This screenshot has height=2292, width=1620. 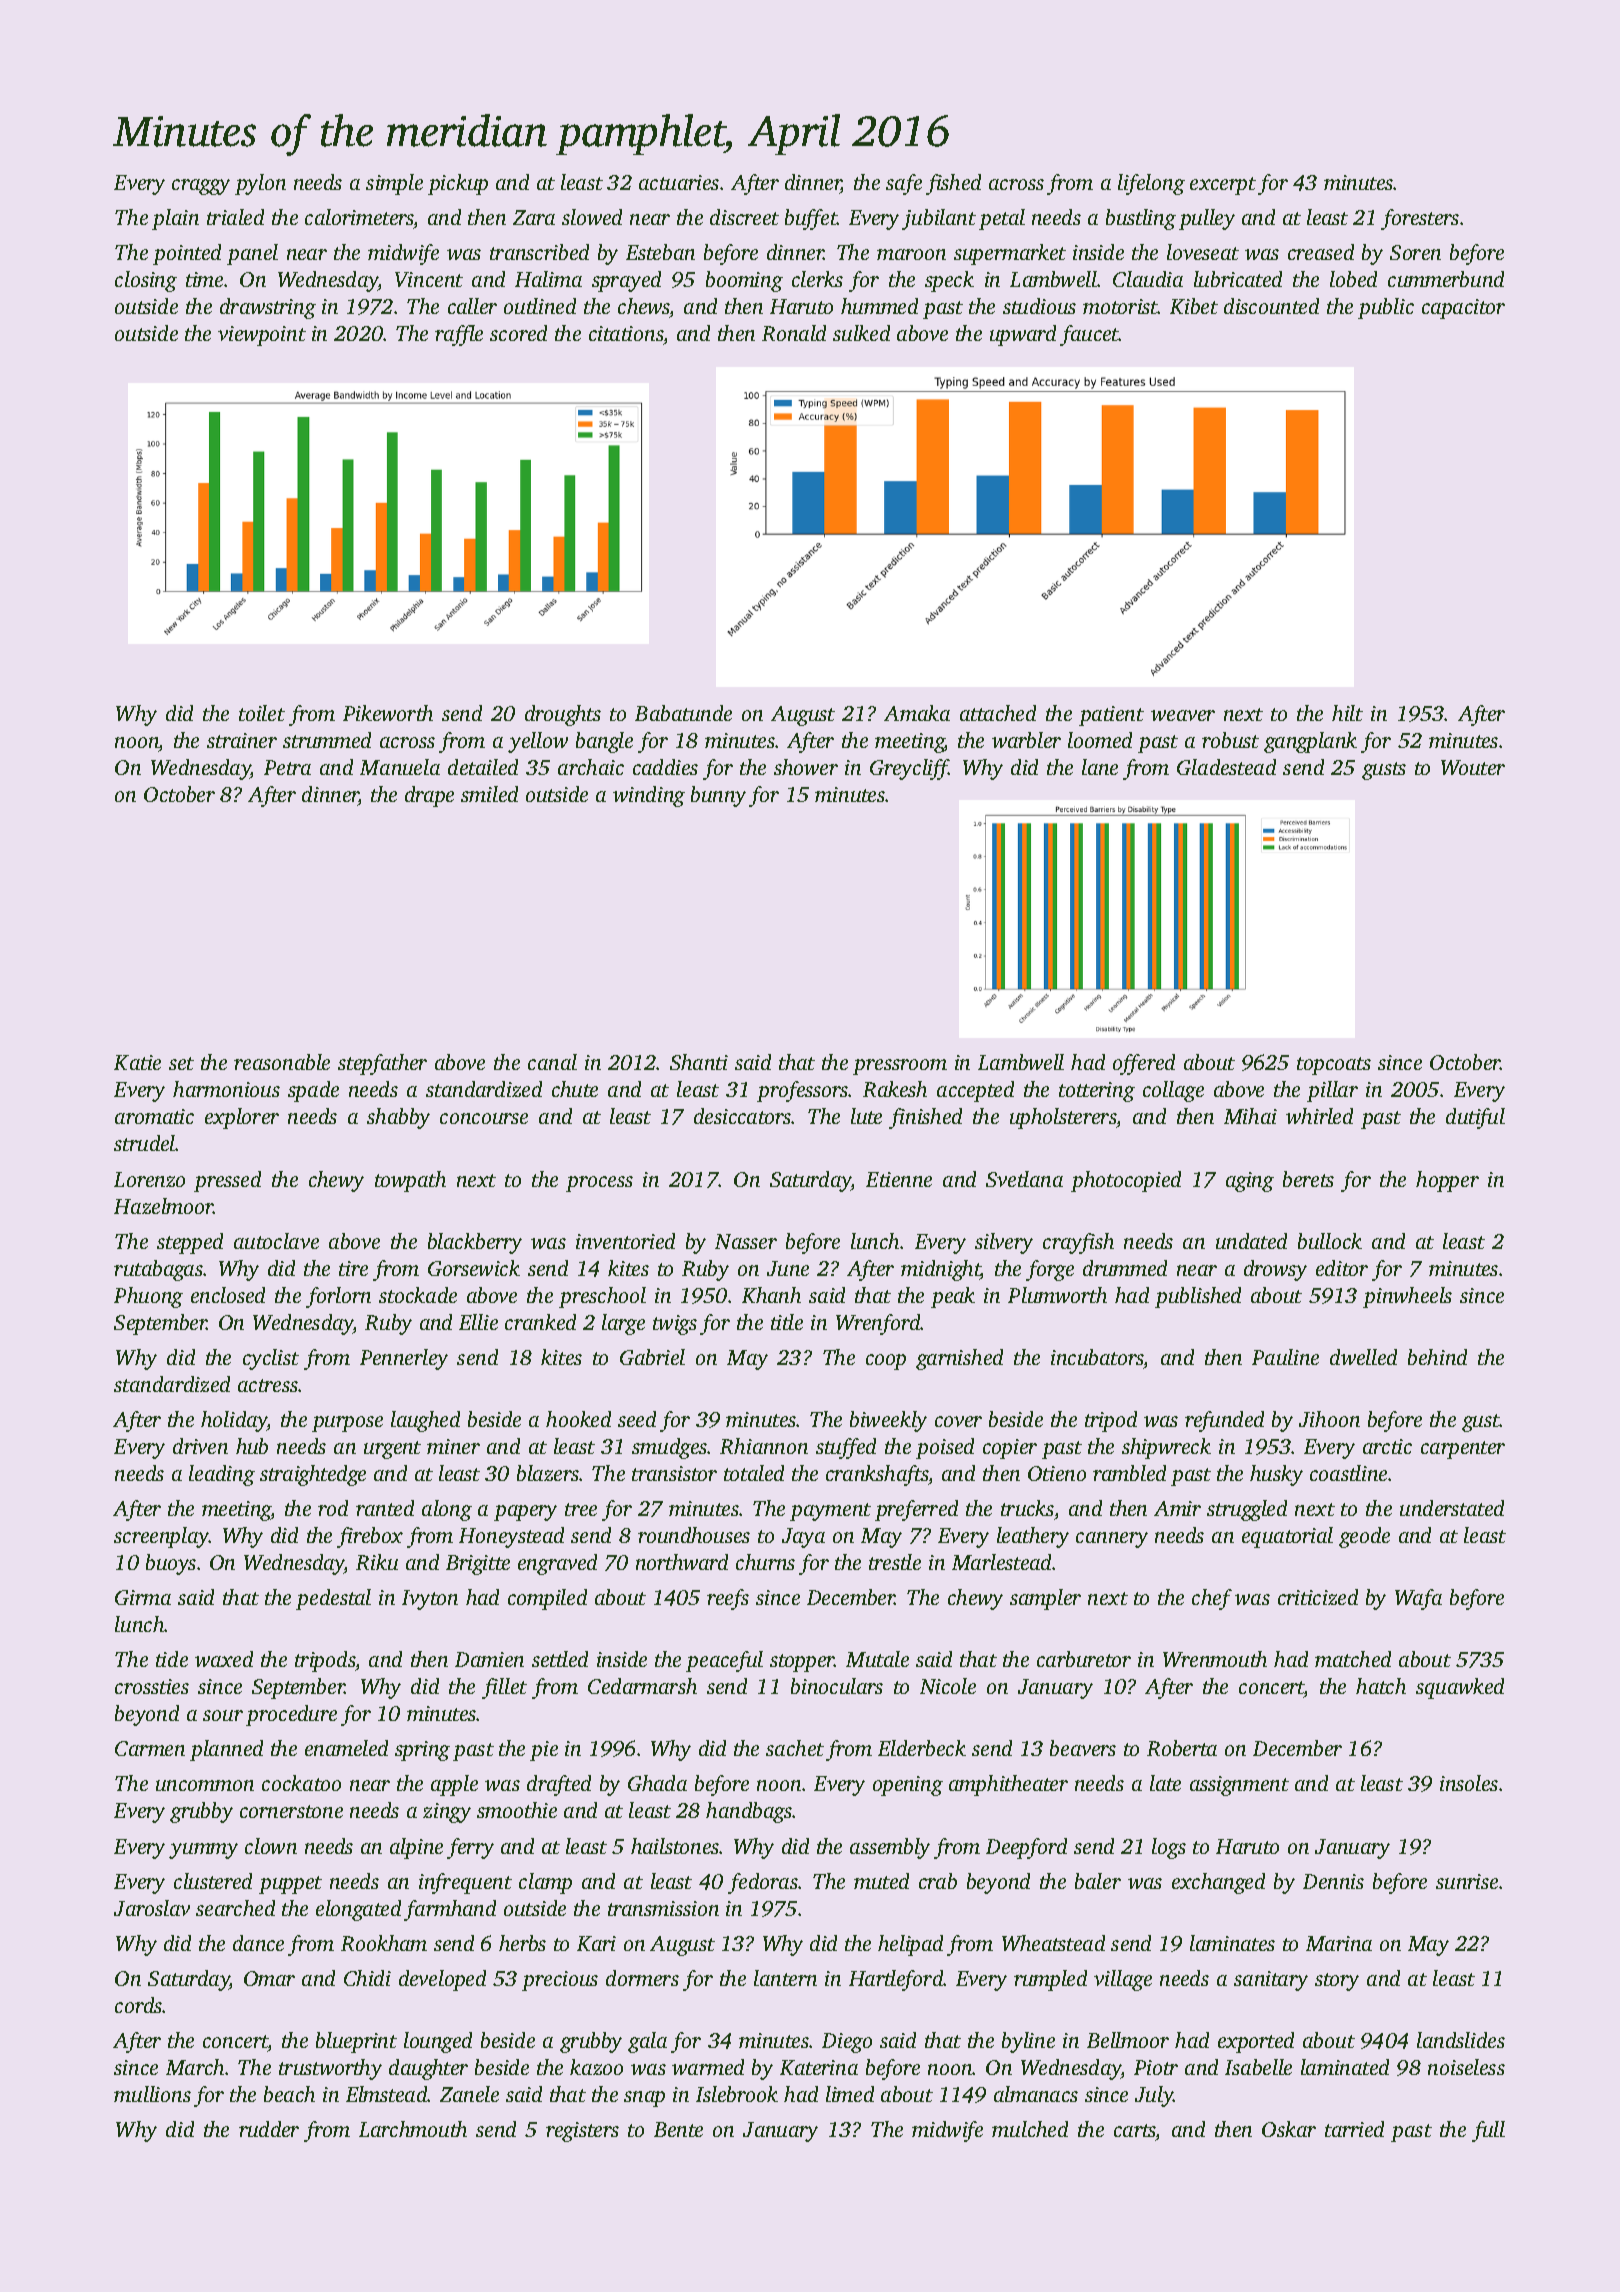 What do you see at coordinates (287, 767) in the screenshot?
I see `Petra` at bounding box center [287, 767].
